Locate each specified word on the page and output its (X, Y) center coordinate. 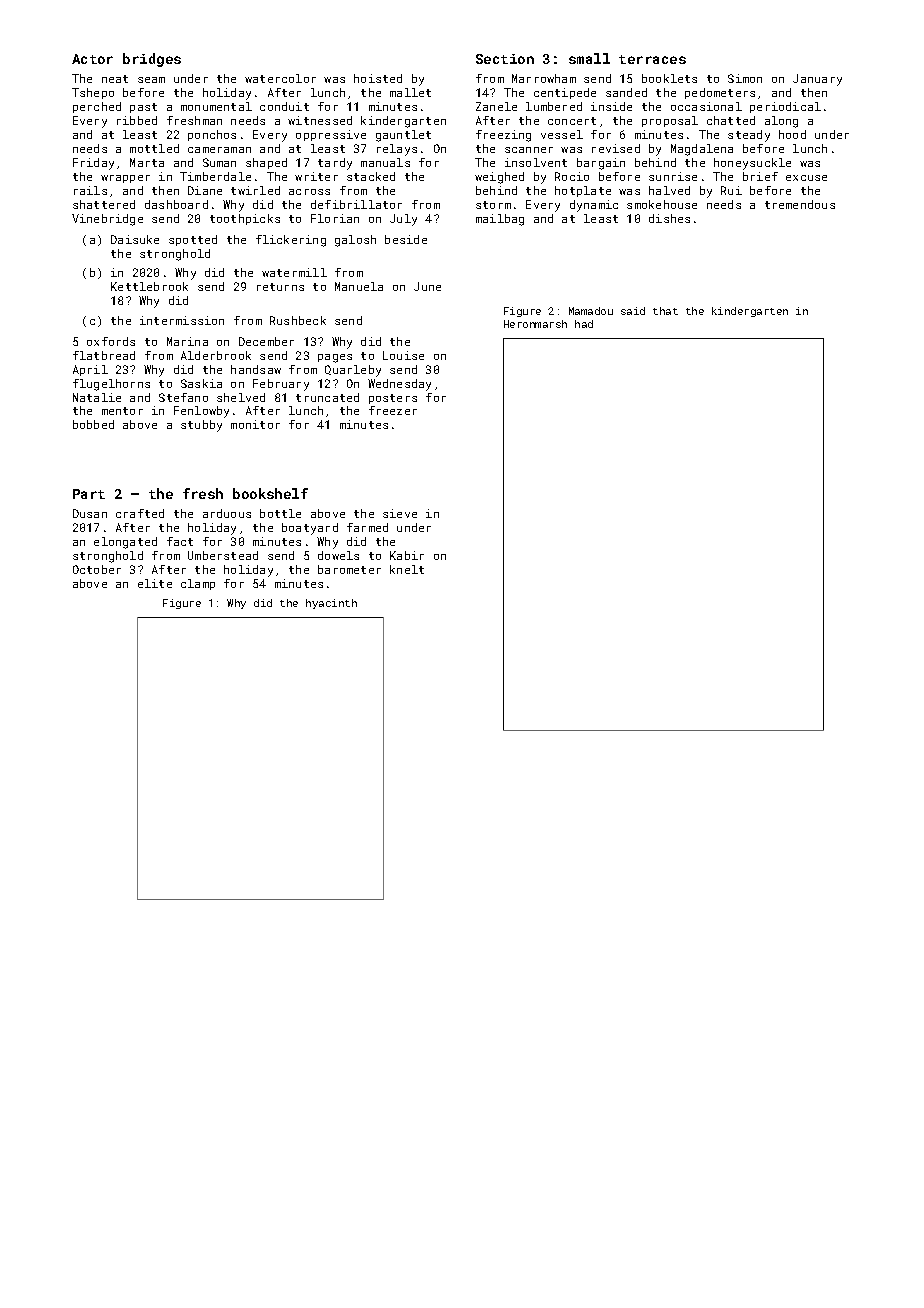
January (817, 80)
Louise (403, 355)
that (665, 311)
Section (505, 59)
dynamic (594, 206)
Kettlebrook (149, 286)
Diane (205, 190)
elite (155, 583)
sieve (400, 513)
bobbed (93, 424)
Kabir (407, 555)
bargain (601, 164)
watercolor (280, 78)
